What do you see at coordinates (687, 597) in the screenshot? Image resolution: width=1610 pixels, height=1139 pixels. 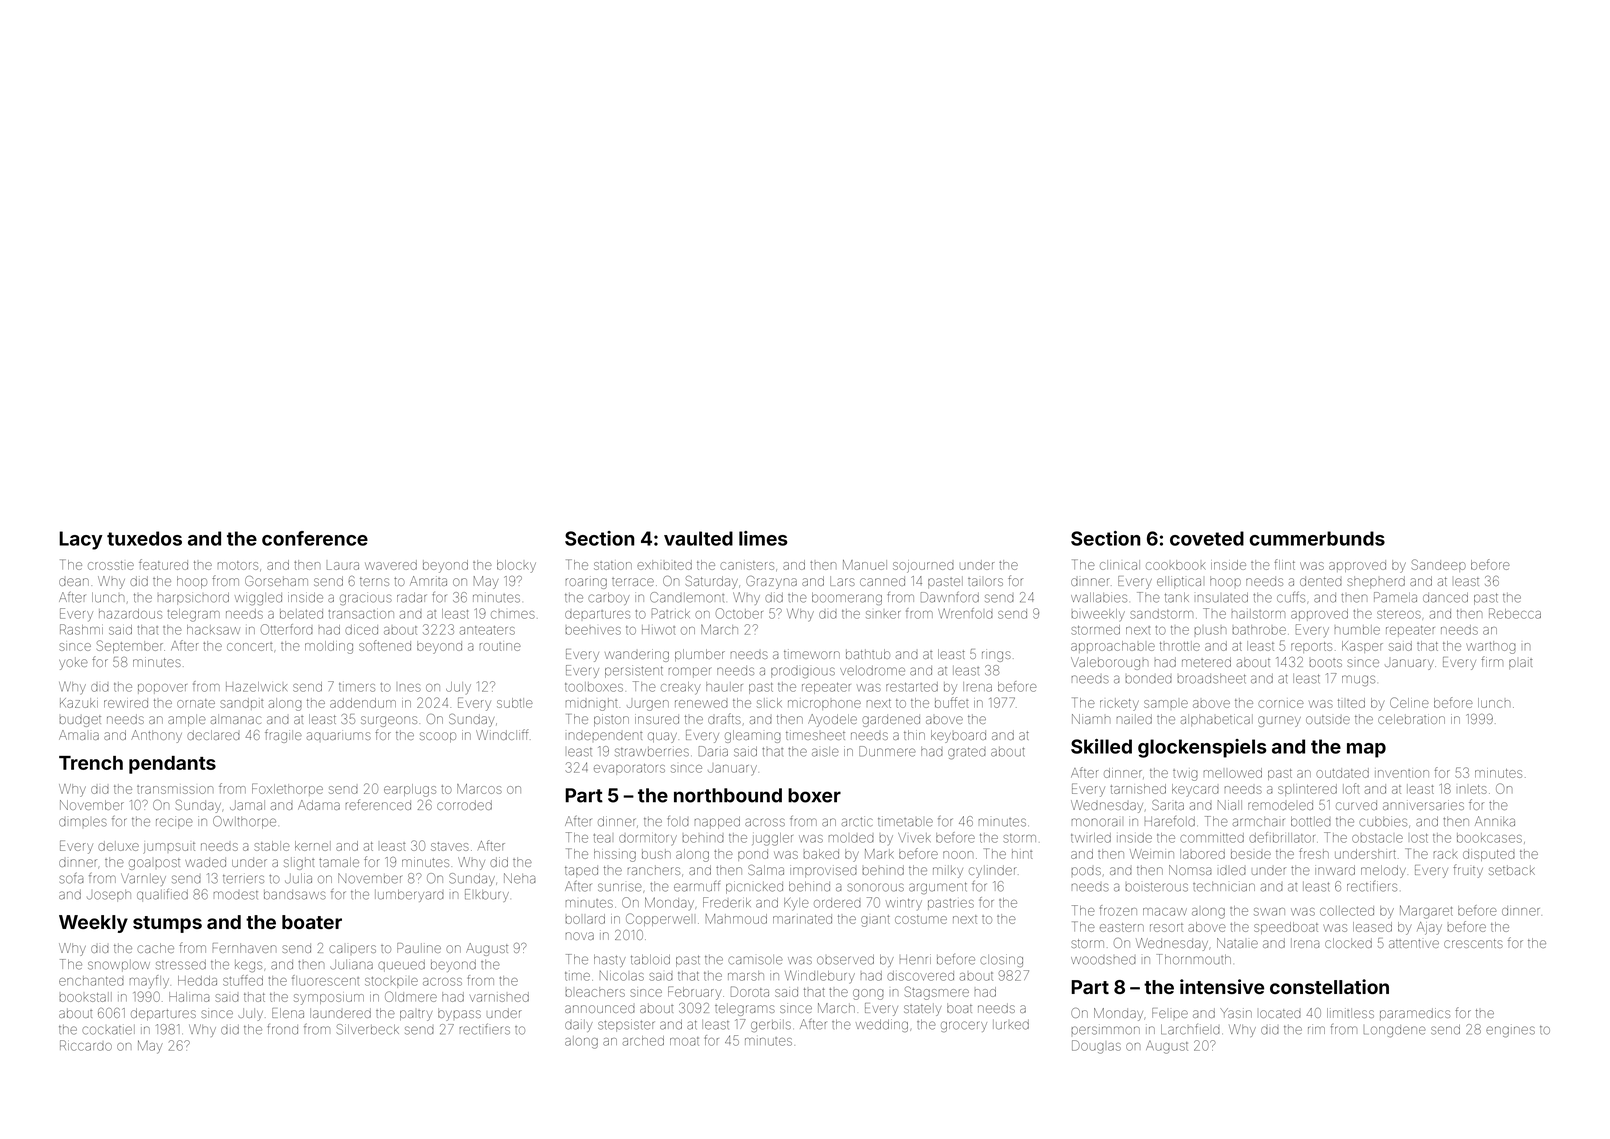 I see `Candlemont` at bounding box center [687, 597].
